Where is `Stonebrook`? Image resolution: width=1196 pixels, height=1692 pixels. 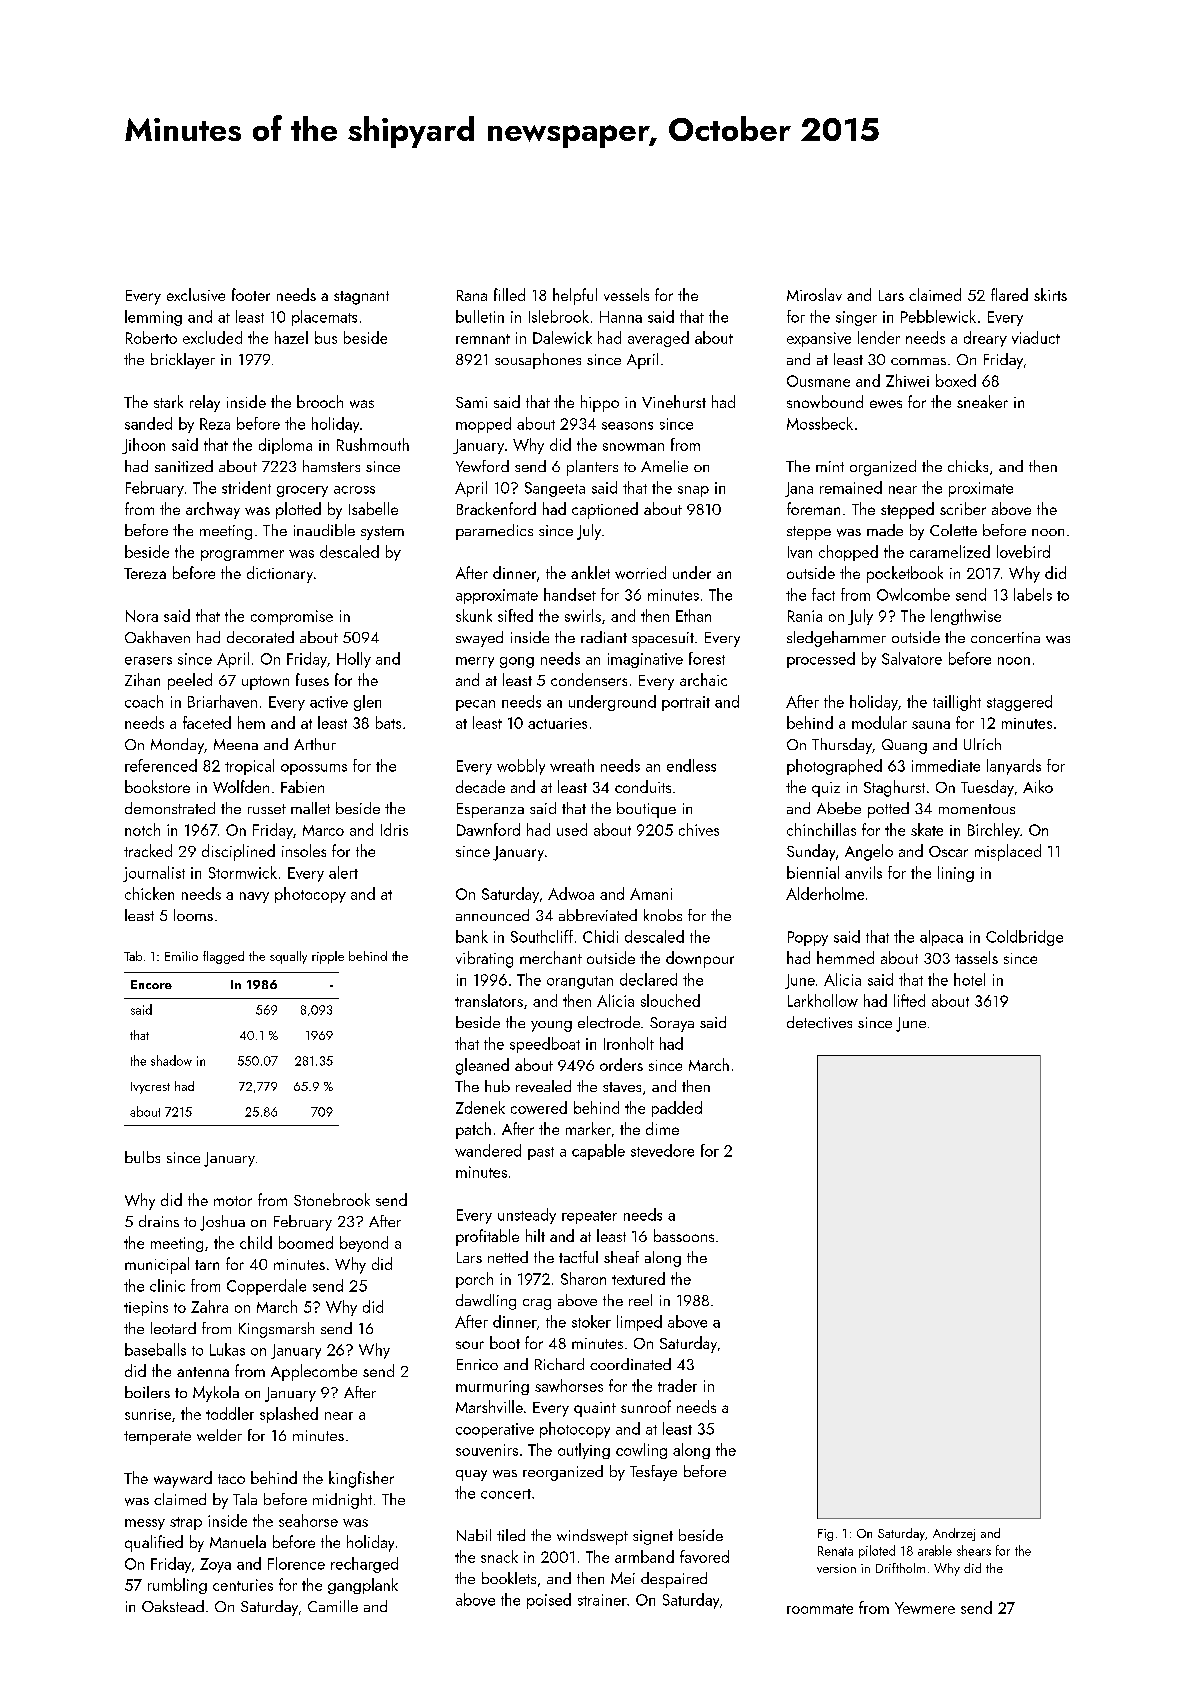
Stonebrook is located at coordinates (332, 1199).
